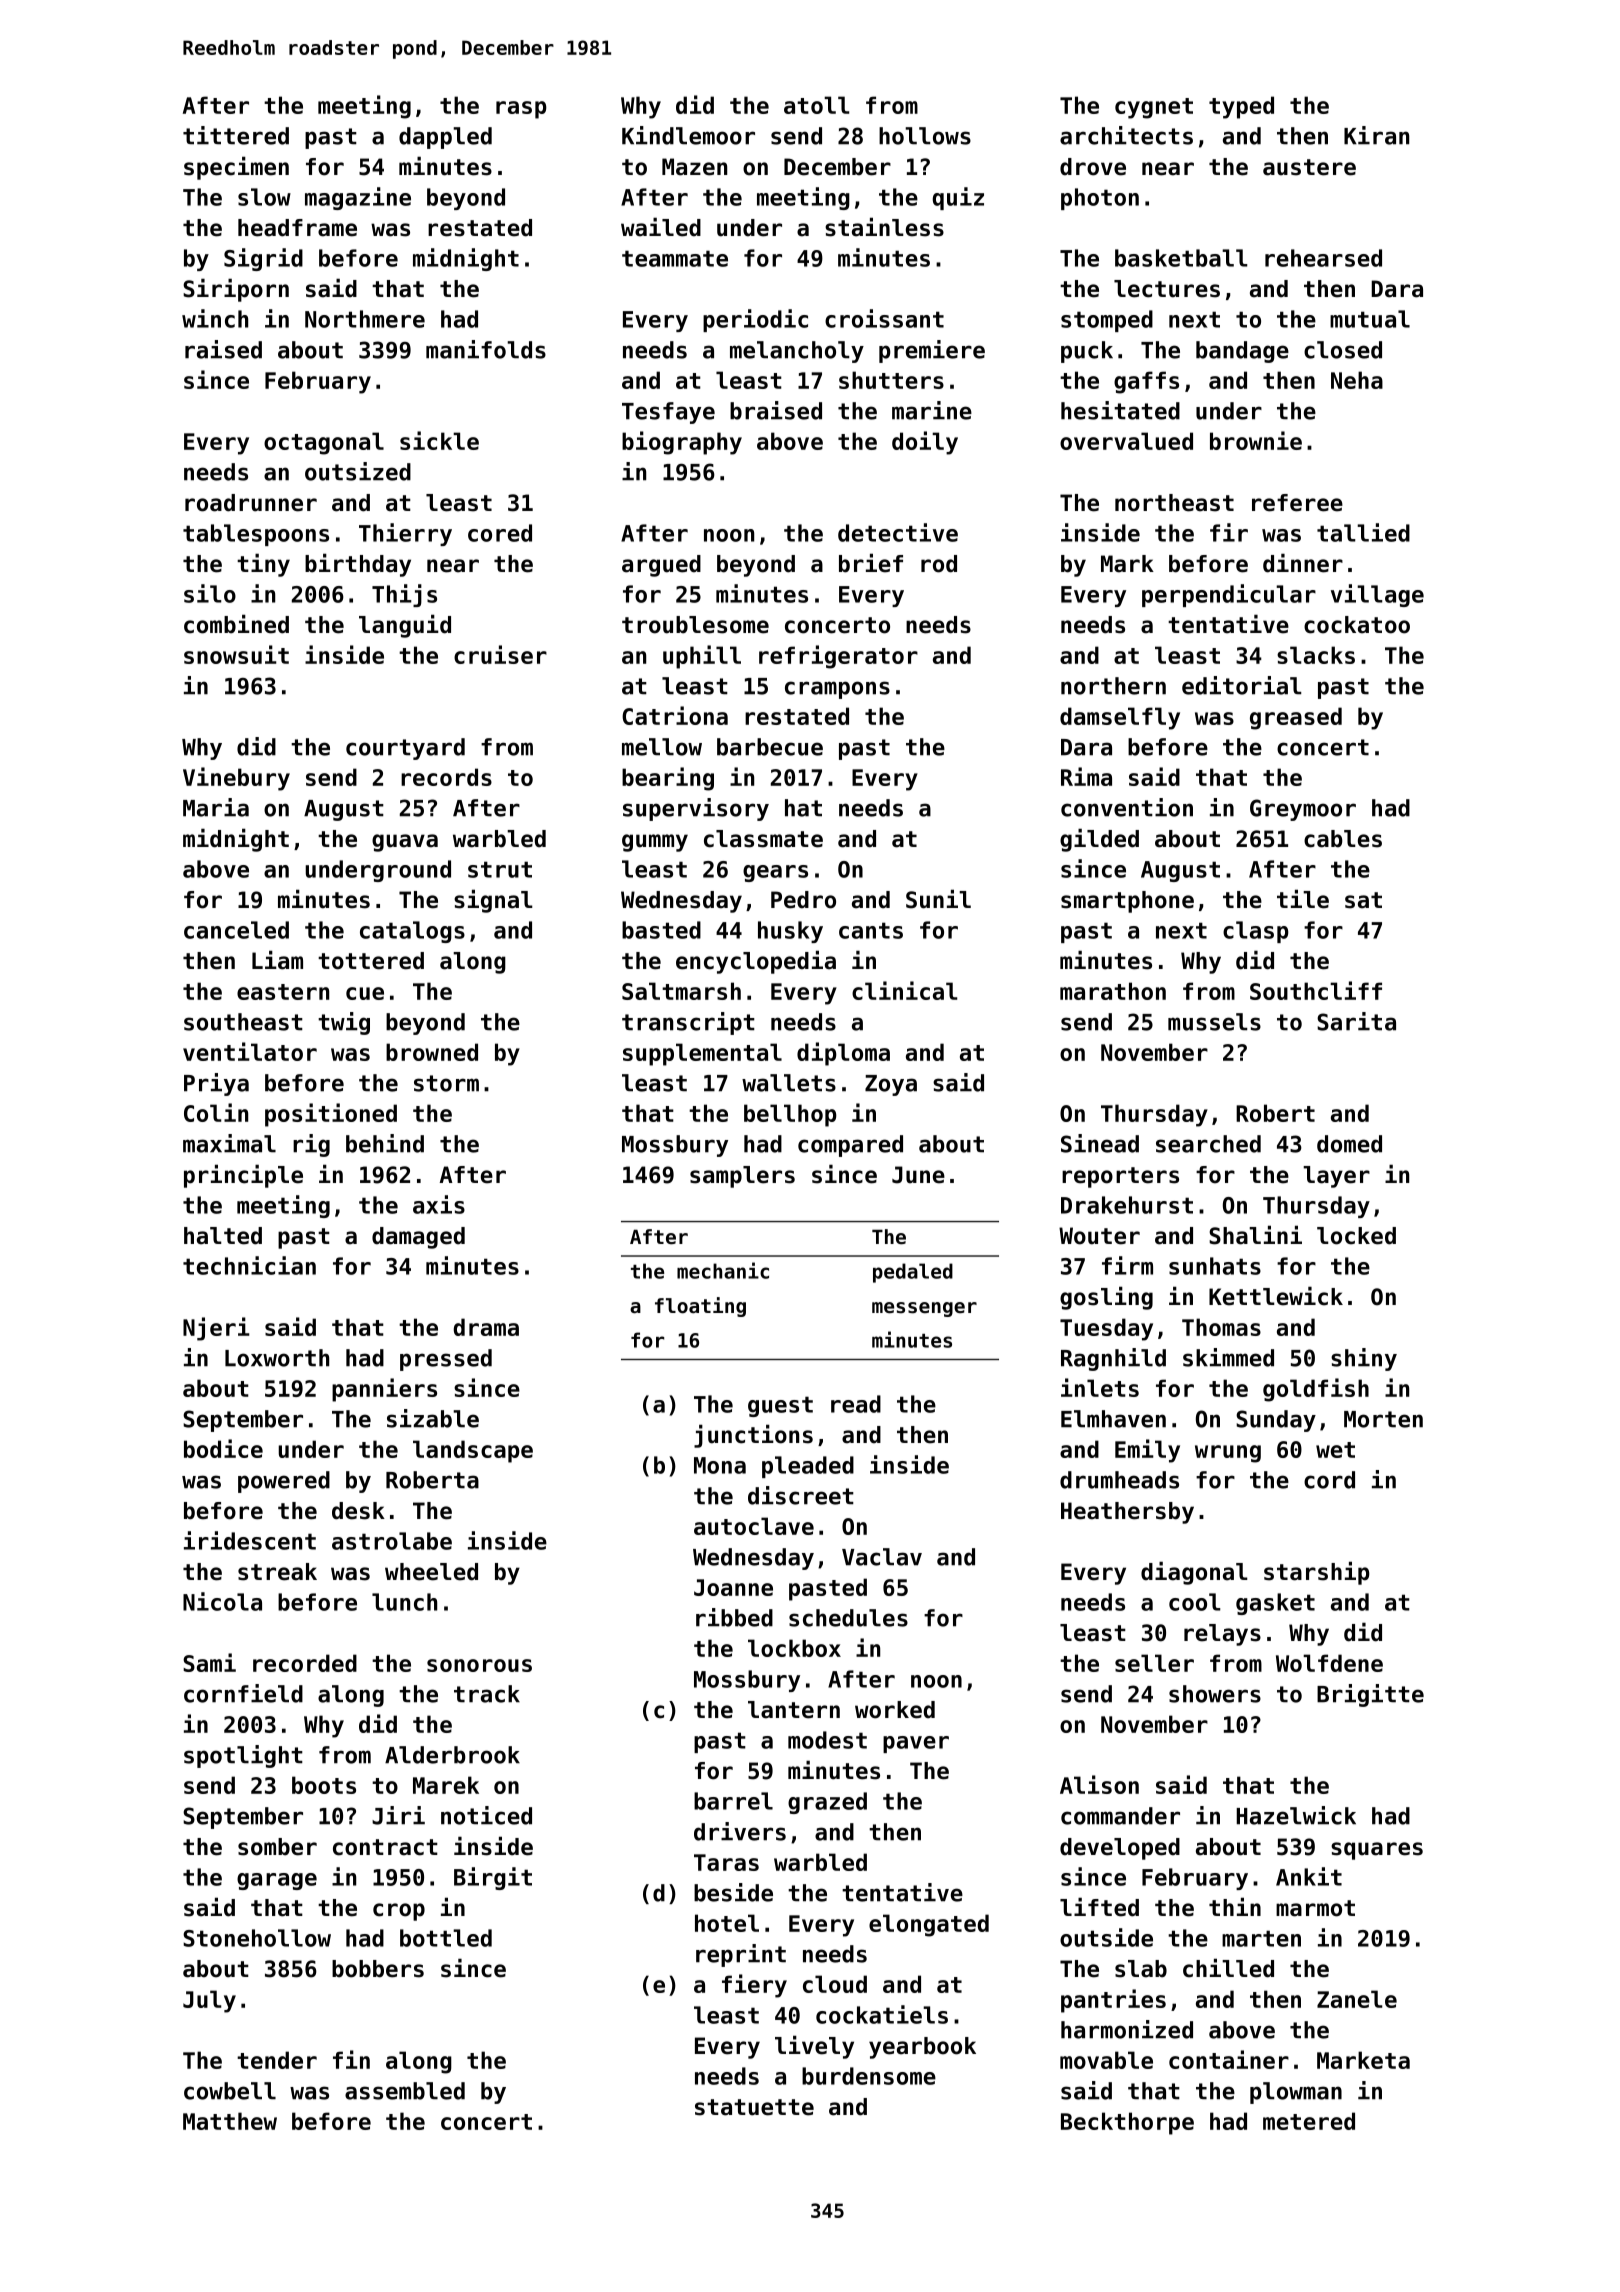 The height and width of the screenshot is (2292, 1620). What do you see at coordinates (1229, 595) in the screenshot?
I see `perpendicular` at bounding box center [1229, 595].
